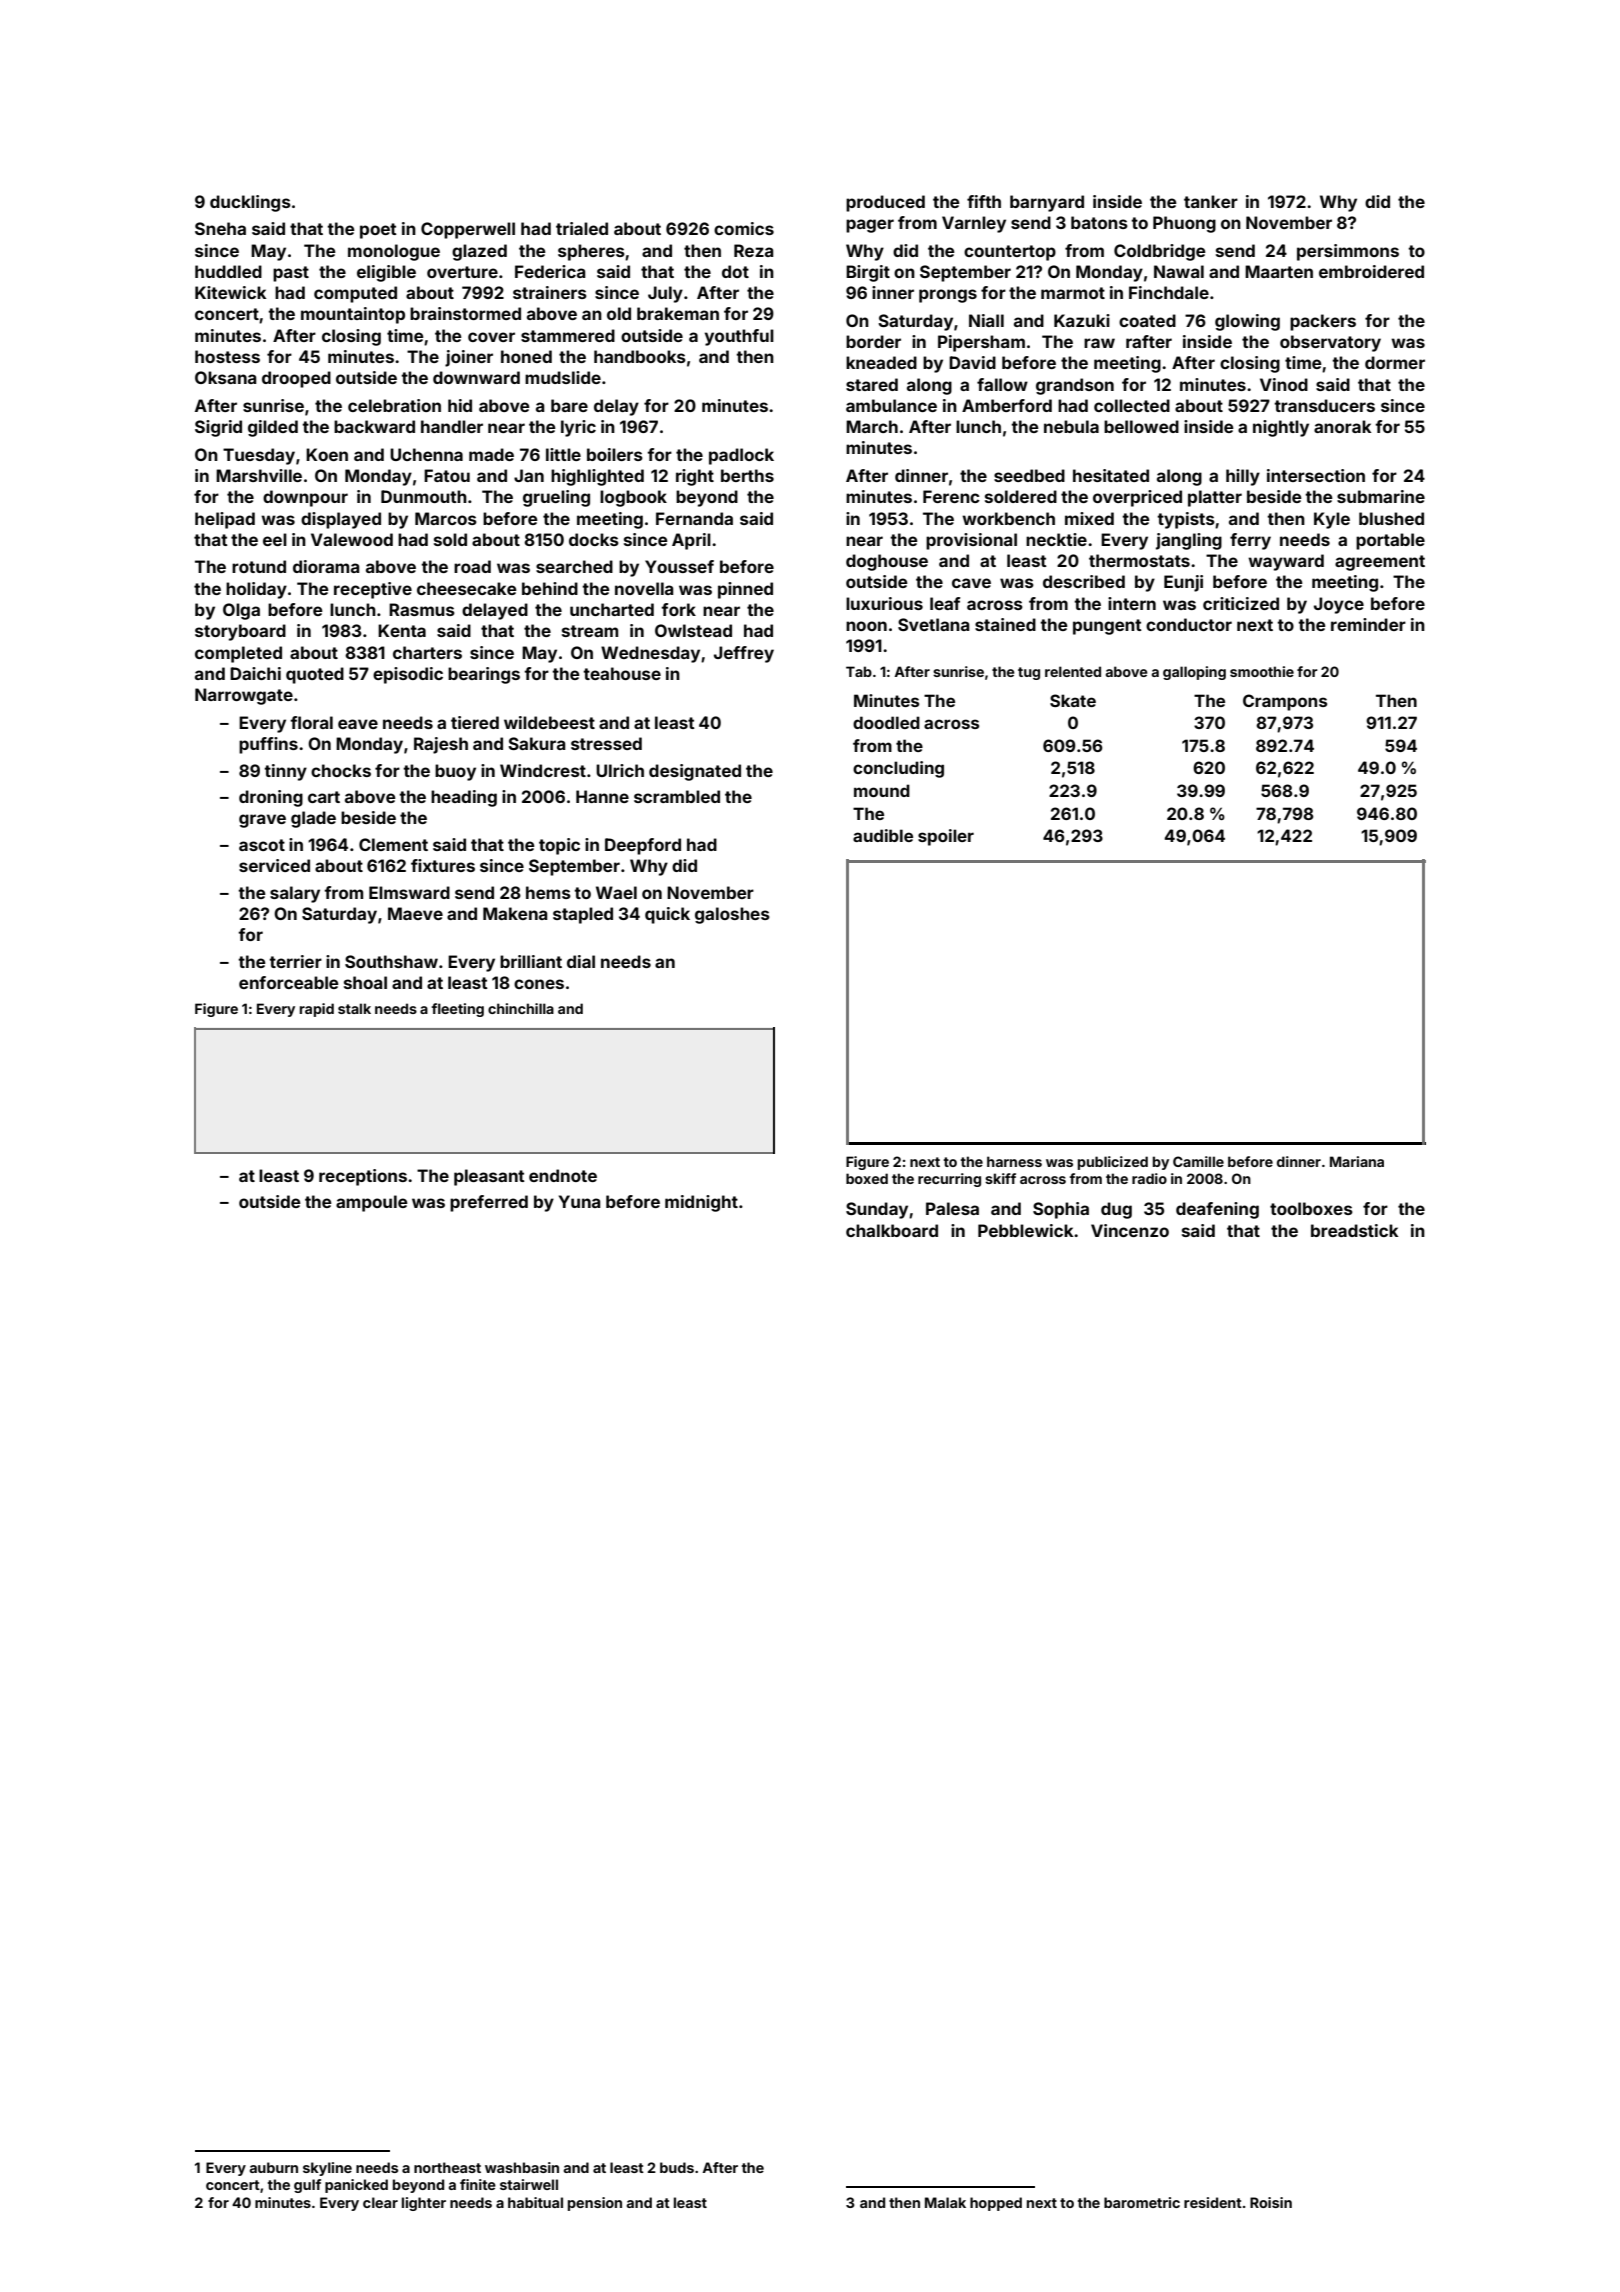 The image size is (1620, 2292). I want to click on Copperwell, so click(468, 230).
